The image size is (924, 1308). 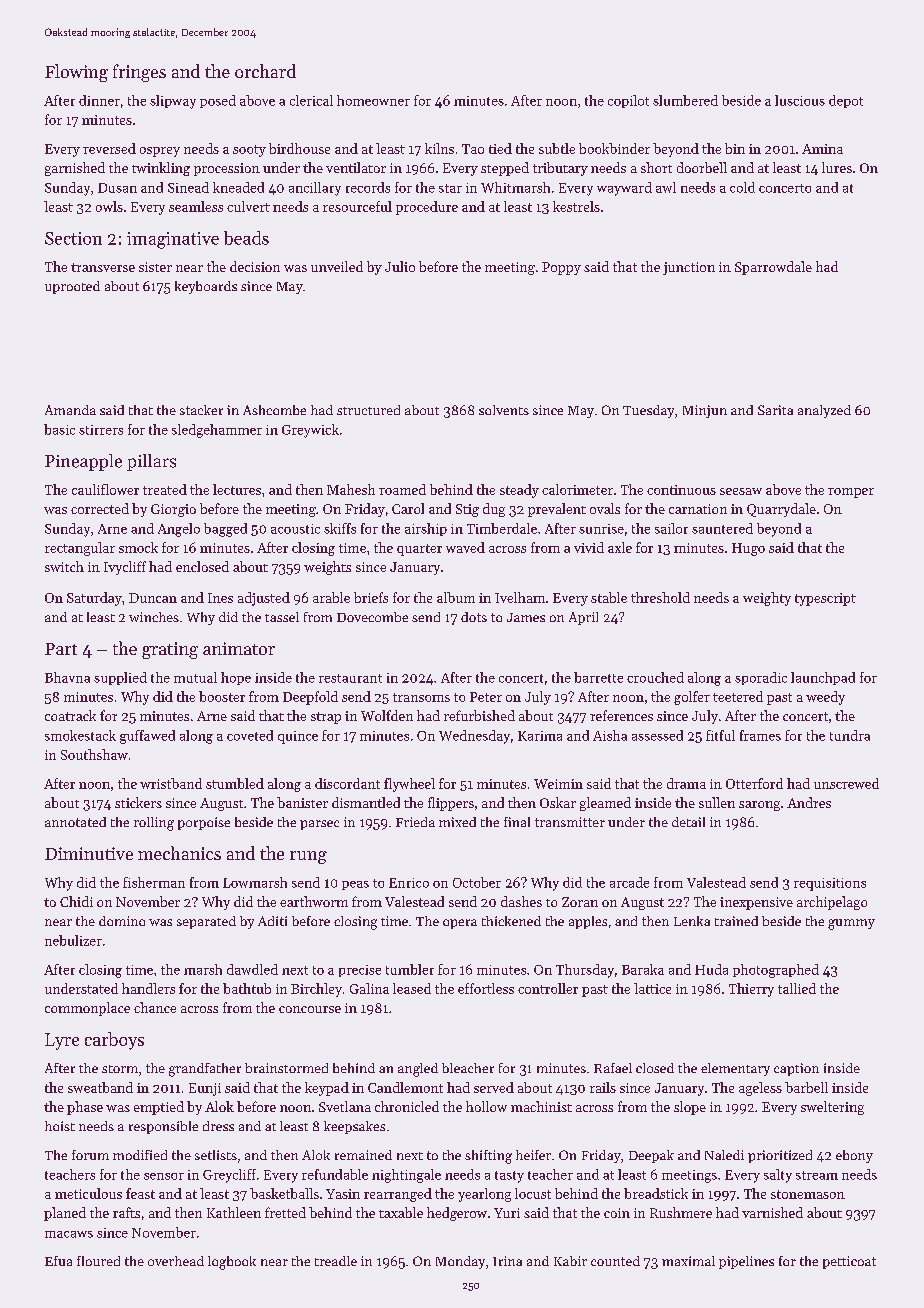 What do you see at coordinates (311, 100) in the screenshot?
I see `clerical` at bounding box center [311, 100].
